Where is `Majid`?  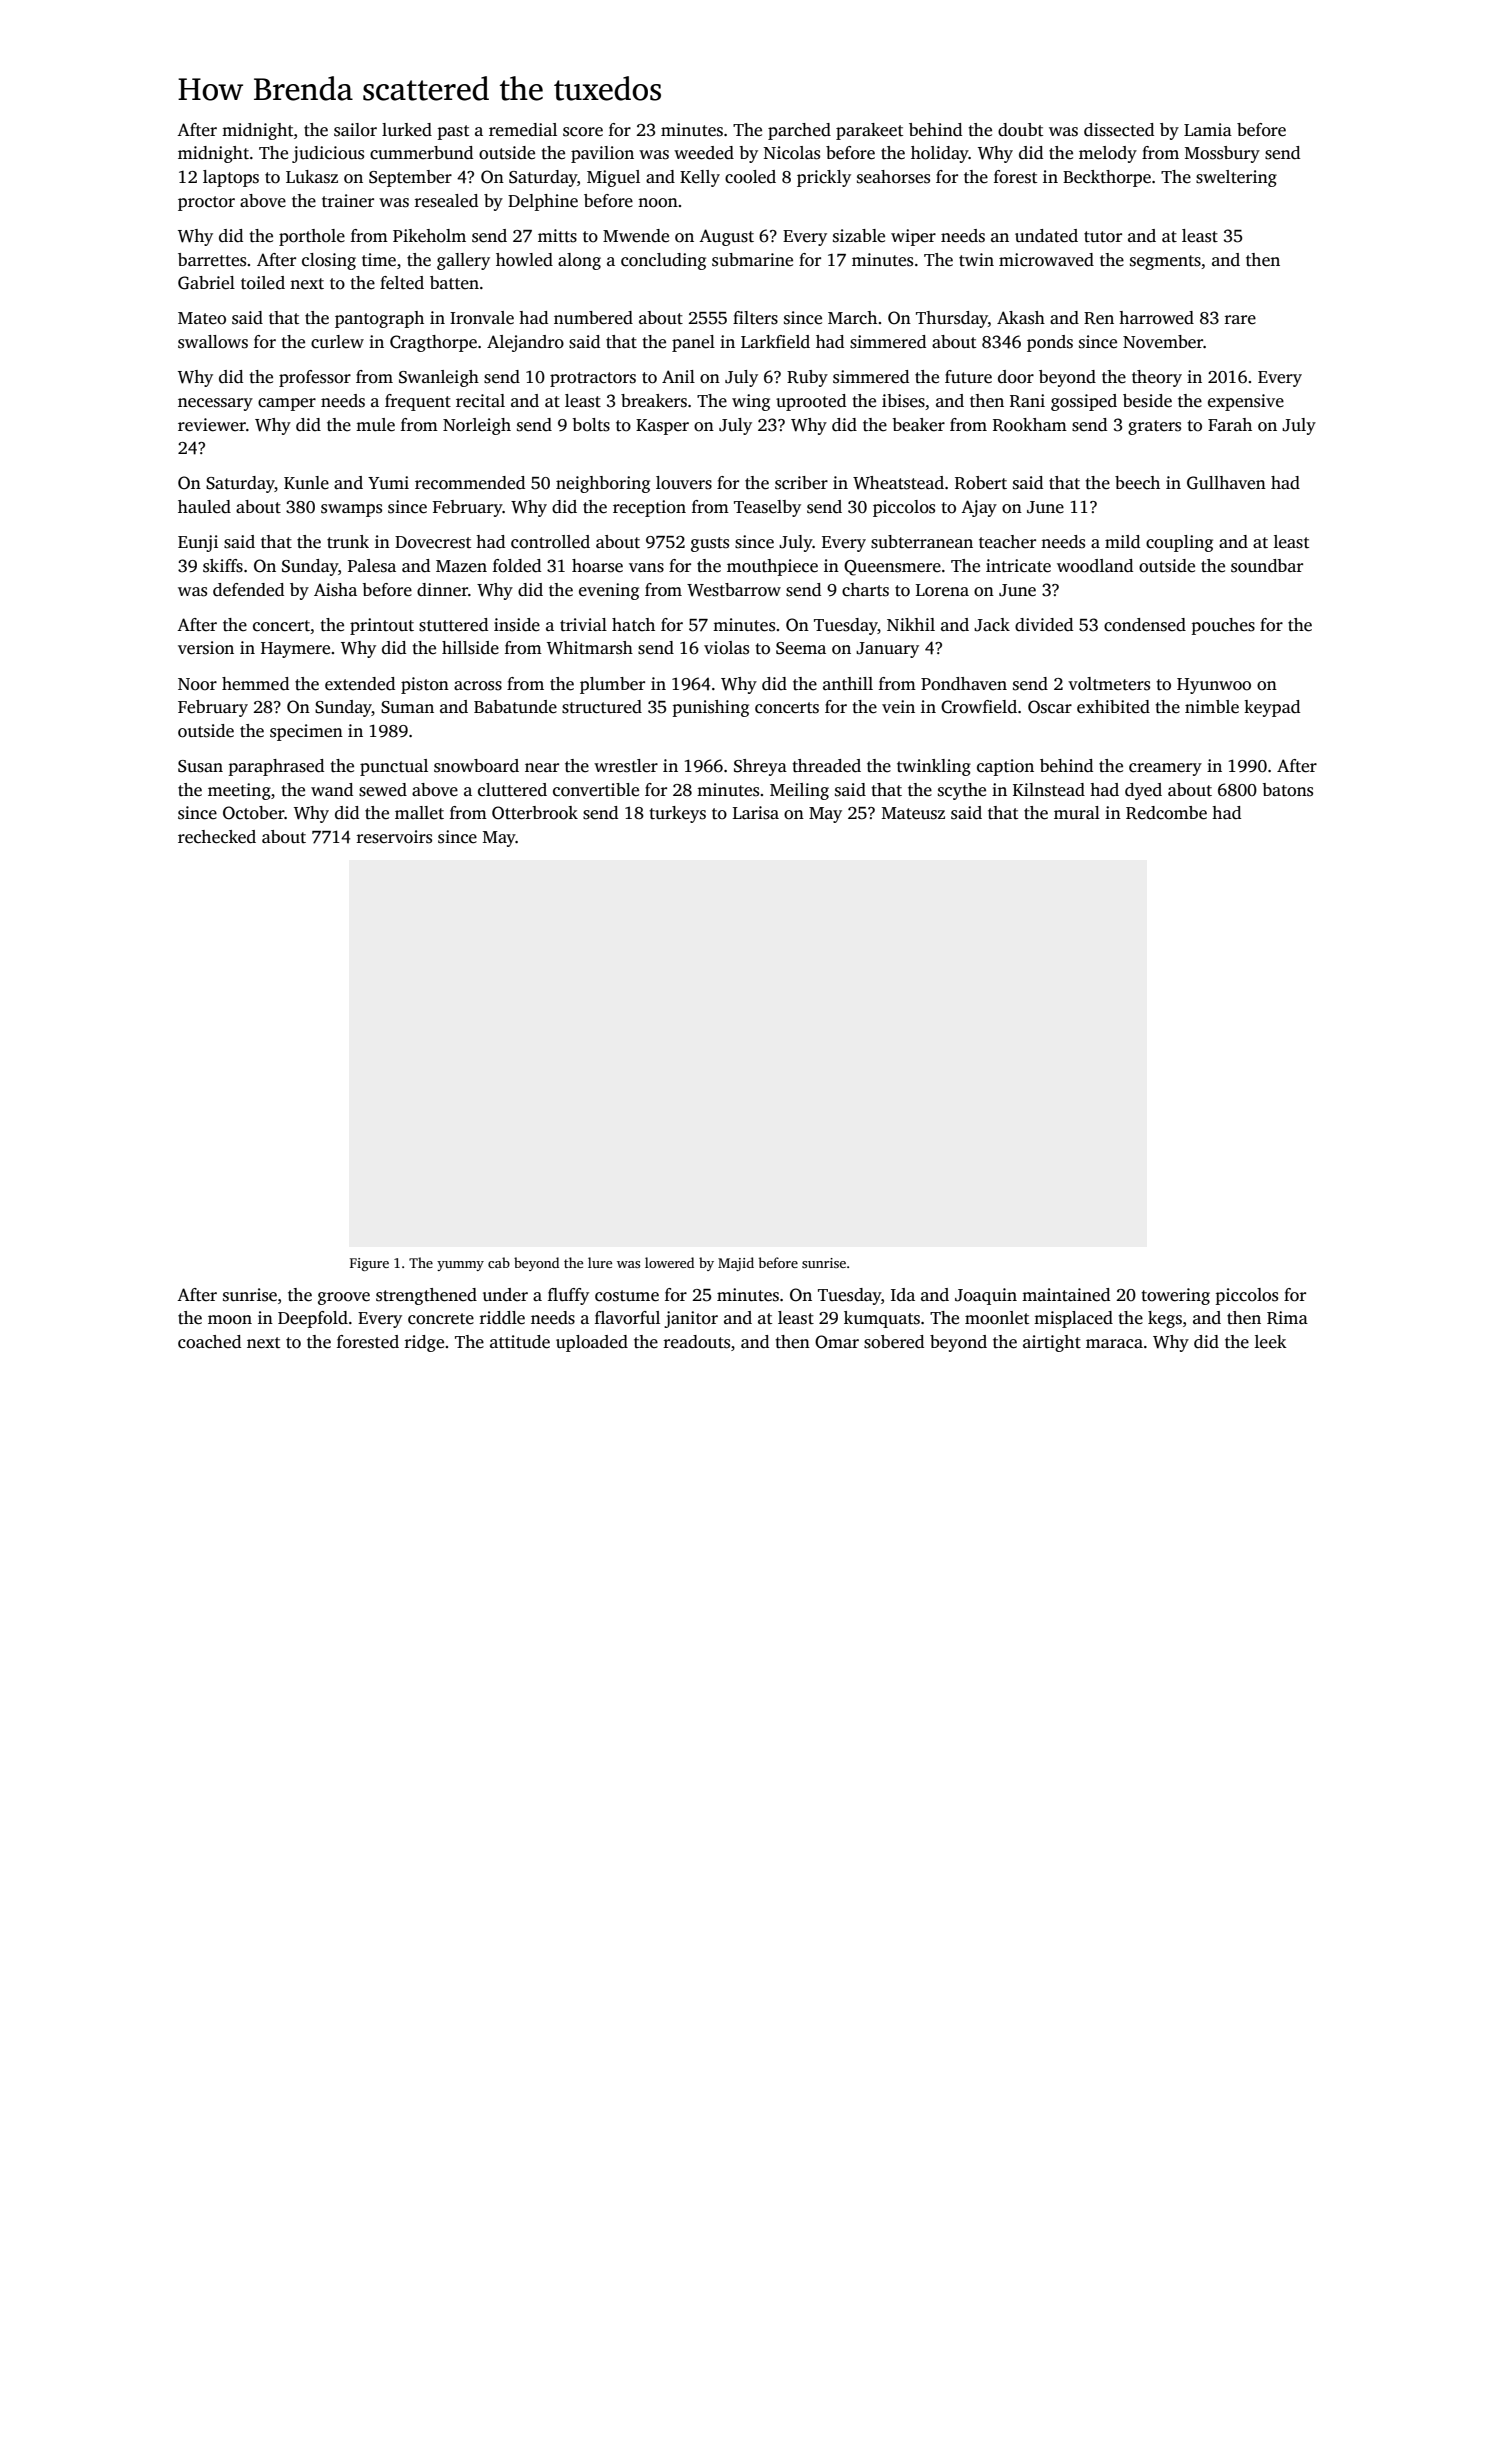 Majid is located at coordinates (736, 1264).
